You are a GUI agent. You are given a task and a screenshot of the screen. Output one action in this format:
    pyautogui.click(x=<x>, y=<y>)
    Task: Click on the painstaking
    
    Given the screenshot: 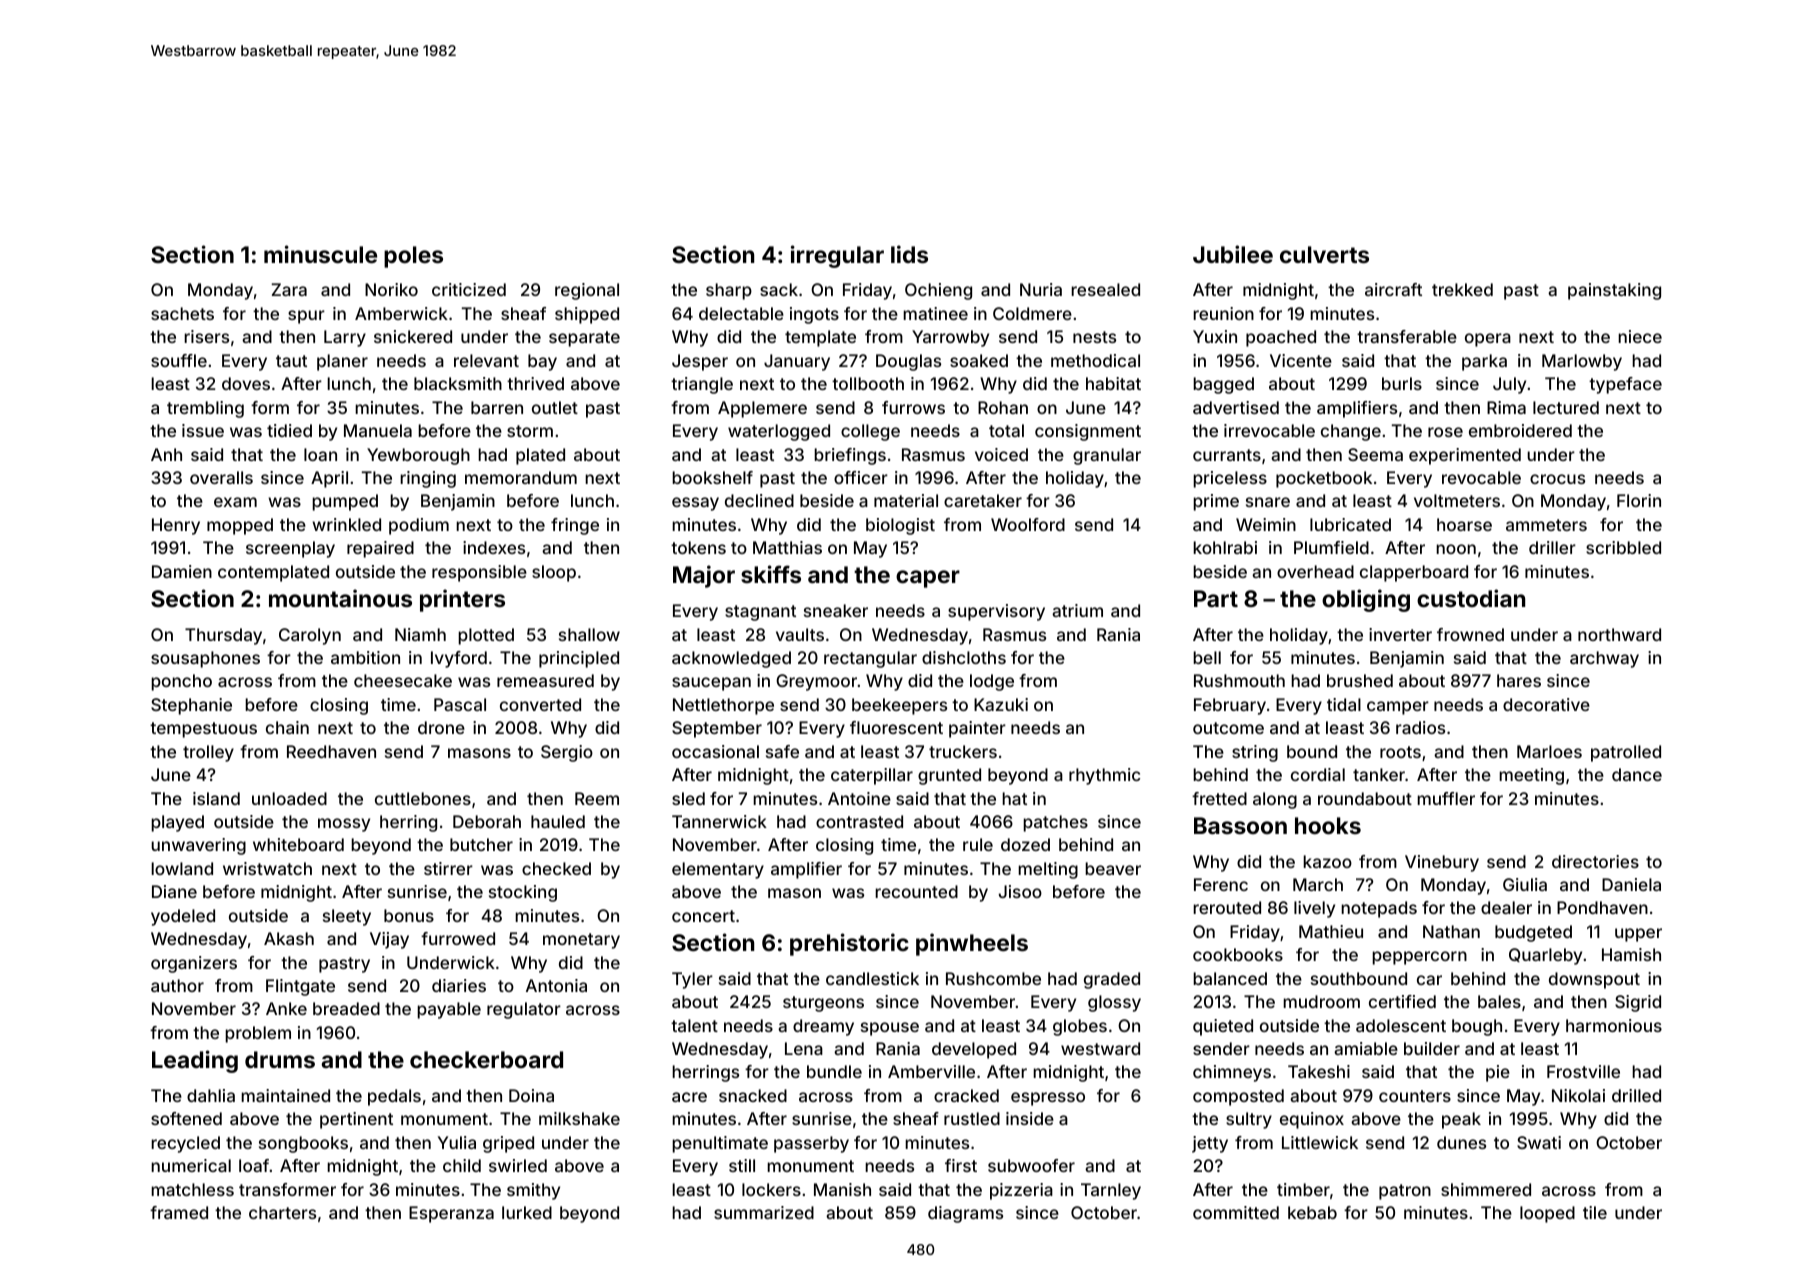 What is the action you would take?
    pyautogui.click(x=1614, y=291)
